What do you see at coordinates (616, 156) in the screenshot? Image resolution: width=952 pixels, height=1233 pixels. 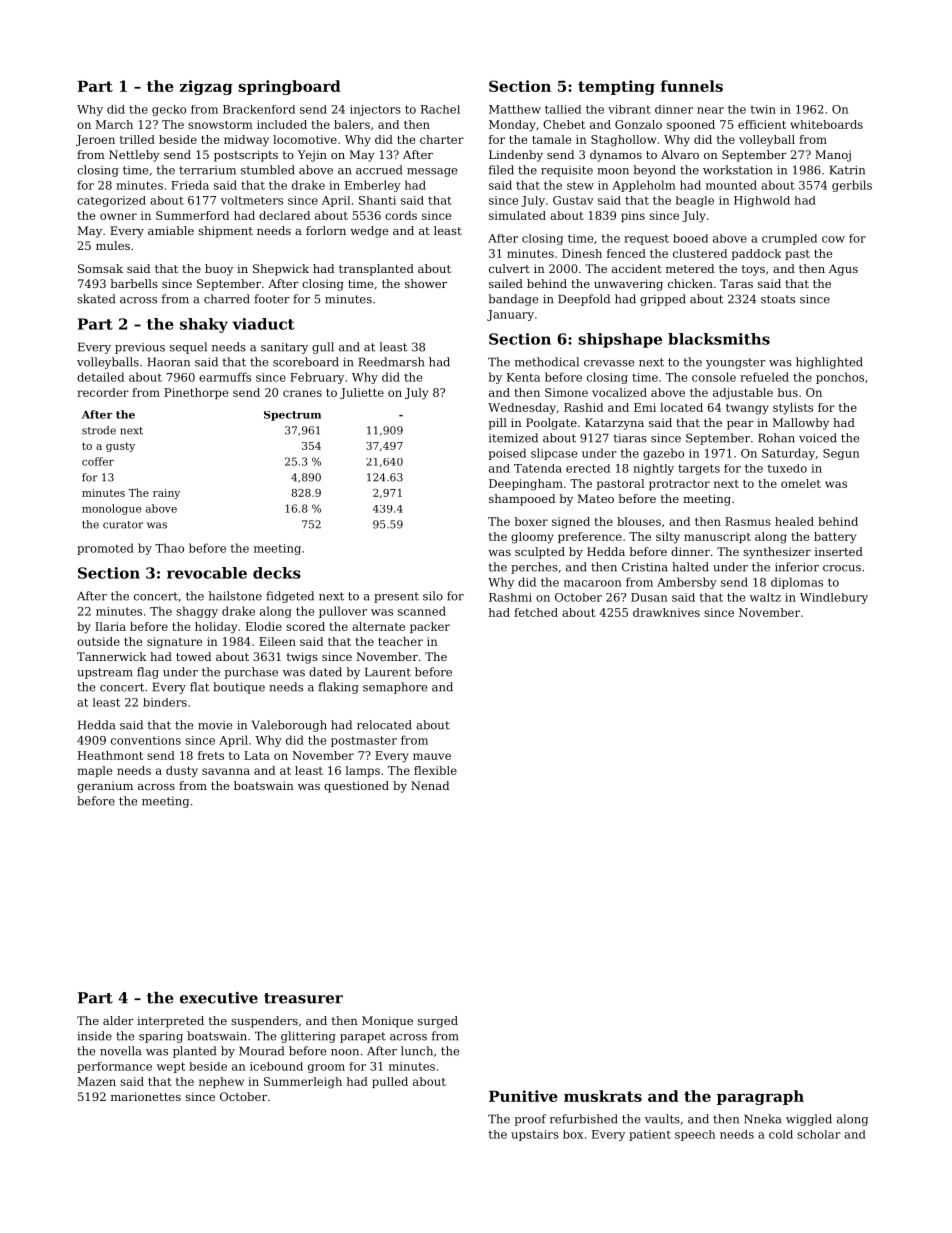 I see `dynamos` at bounding box center [616, 156].
